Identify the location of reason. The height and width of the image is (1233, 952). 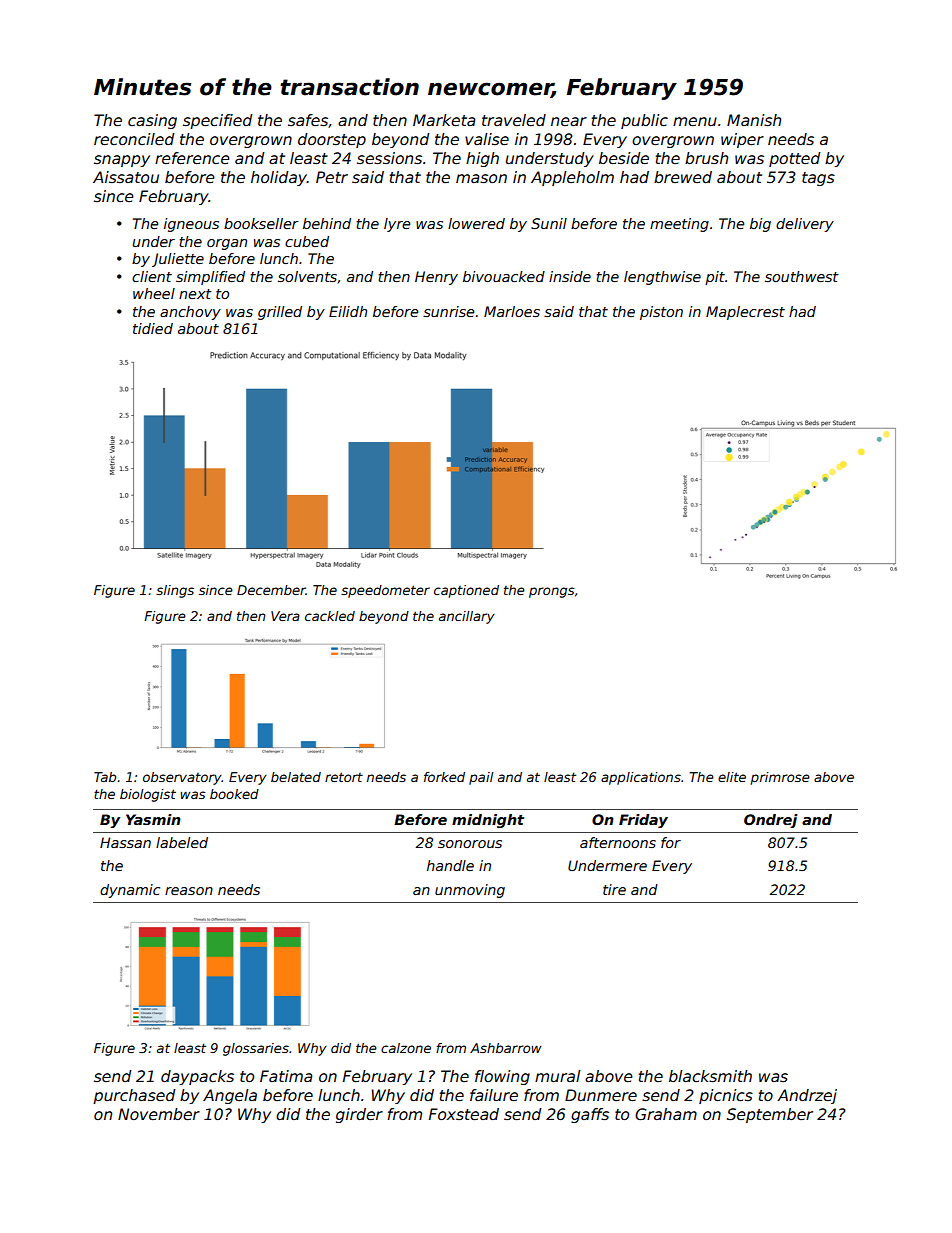
(189, 891).
